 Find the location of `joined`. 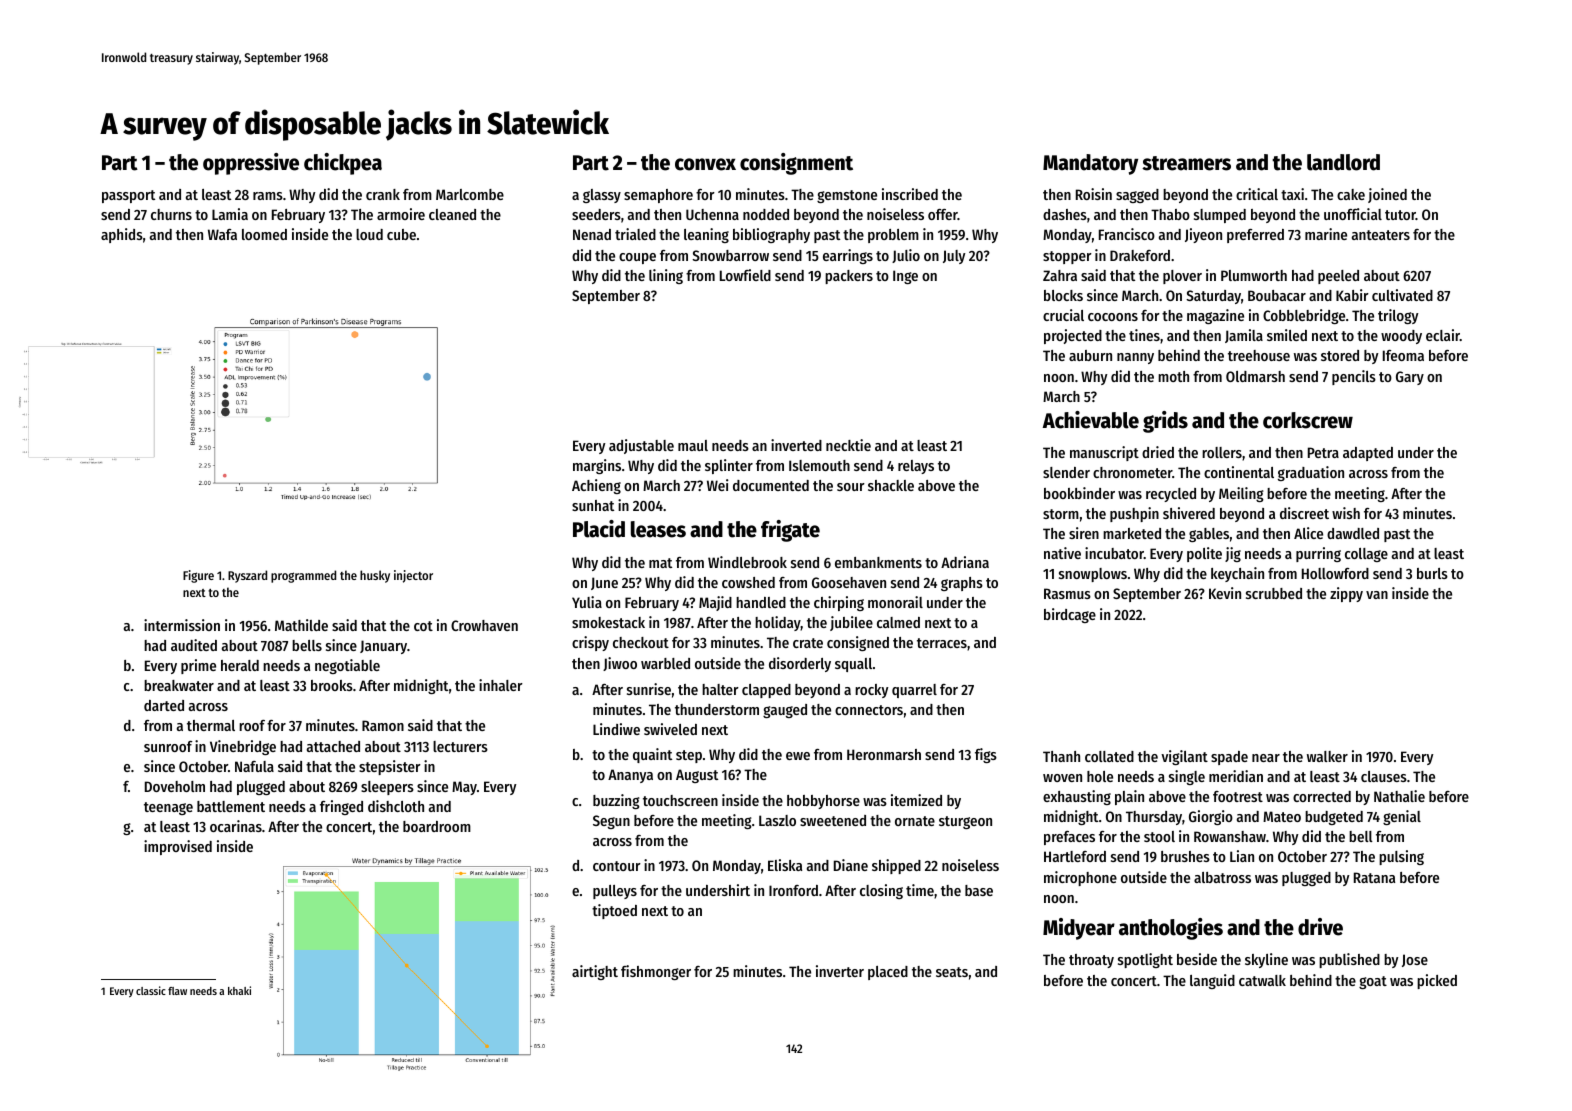

joined is located at coordinates (1387, 195).
